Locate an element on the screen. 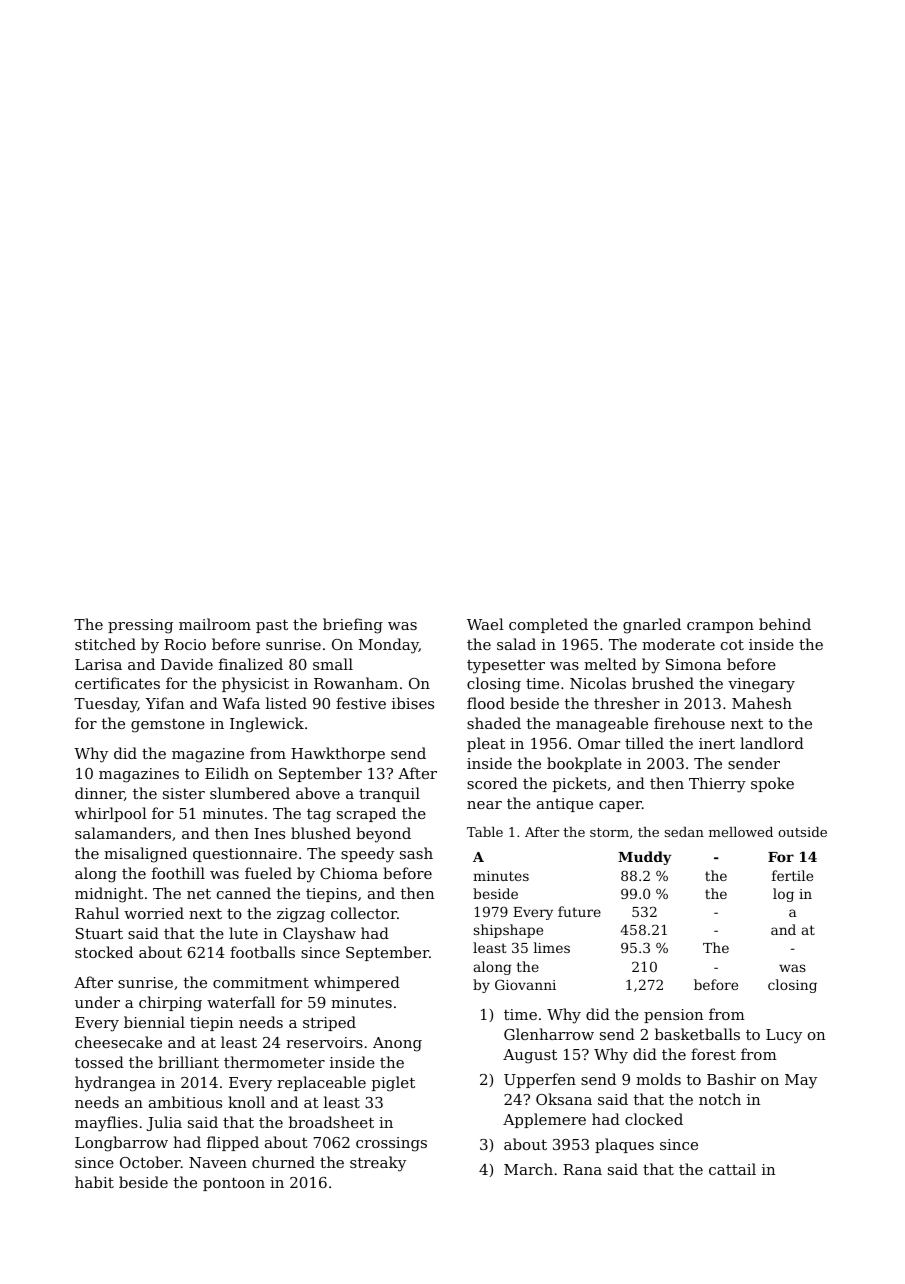 The image size is (905, 1284). pontoon is located at coordinates (234, 1184).
